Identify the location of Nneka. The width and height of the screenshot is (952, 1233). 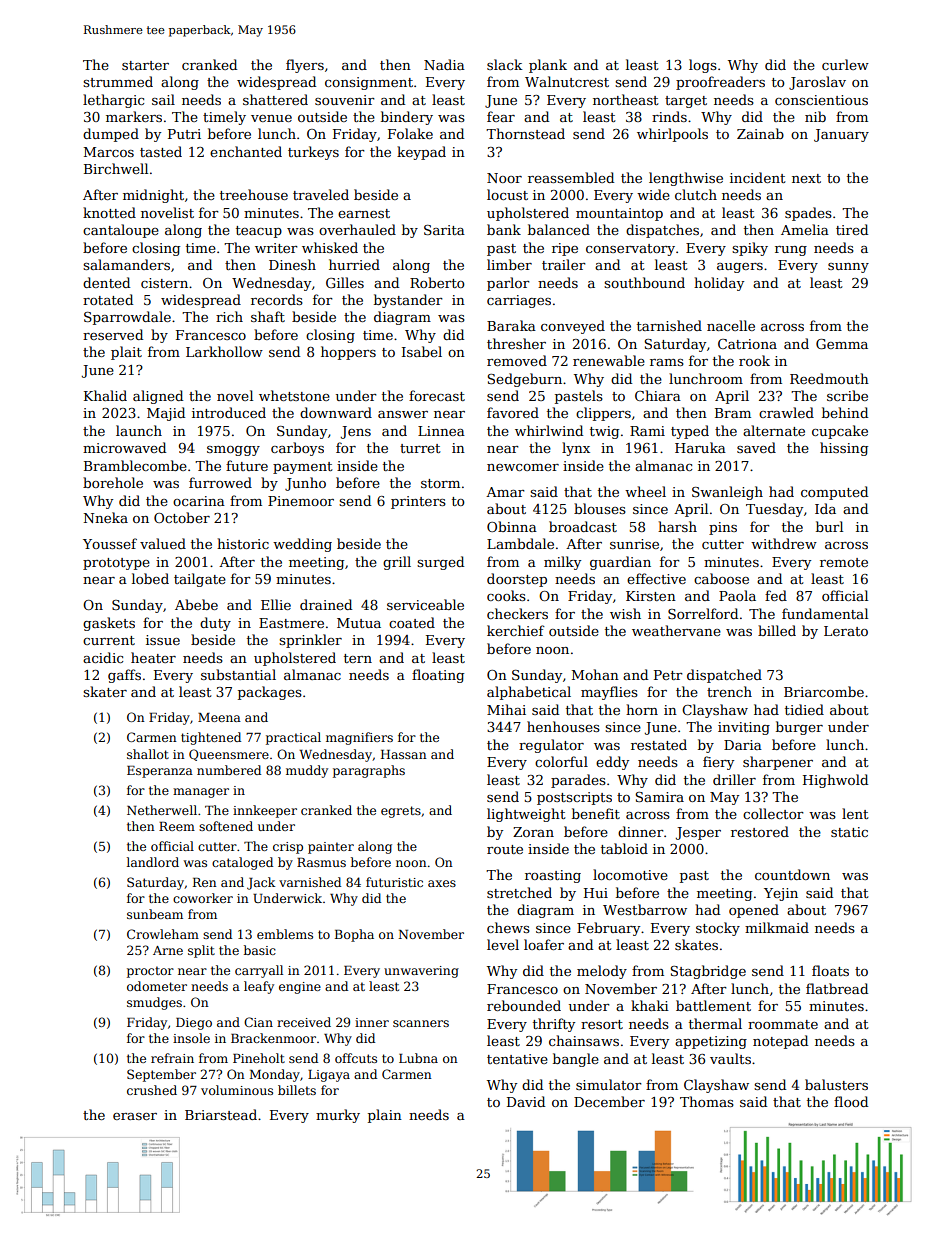
(106, 517).
